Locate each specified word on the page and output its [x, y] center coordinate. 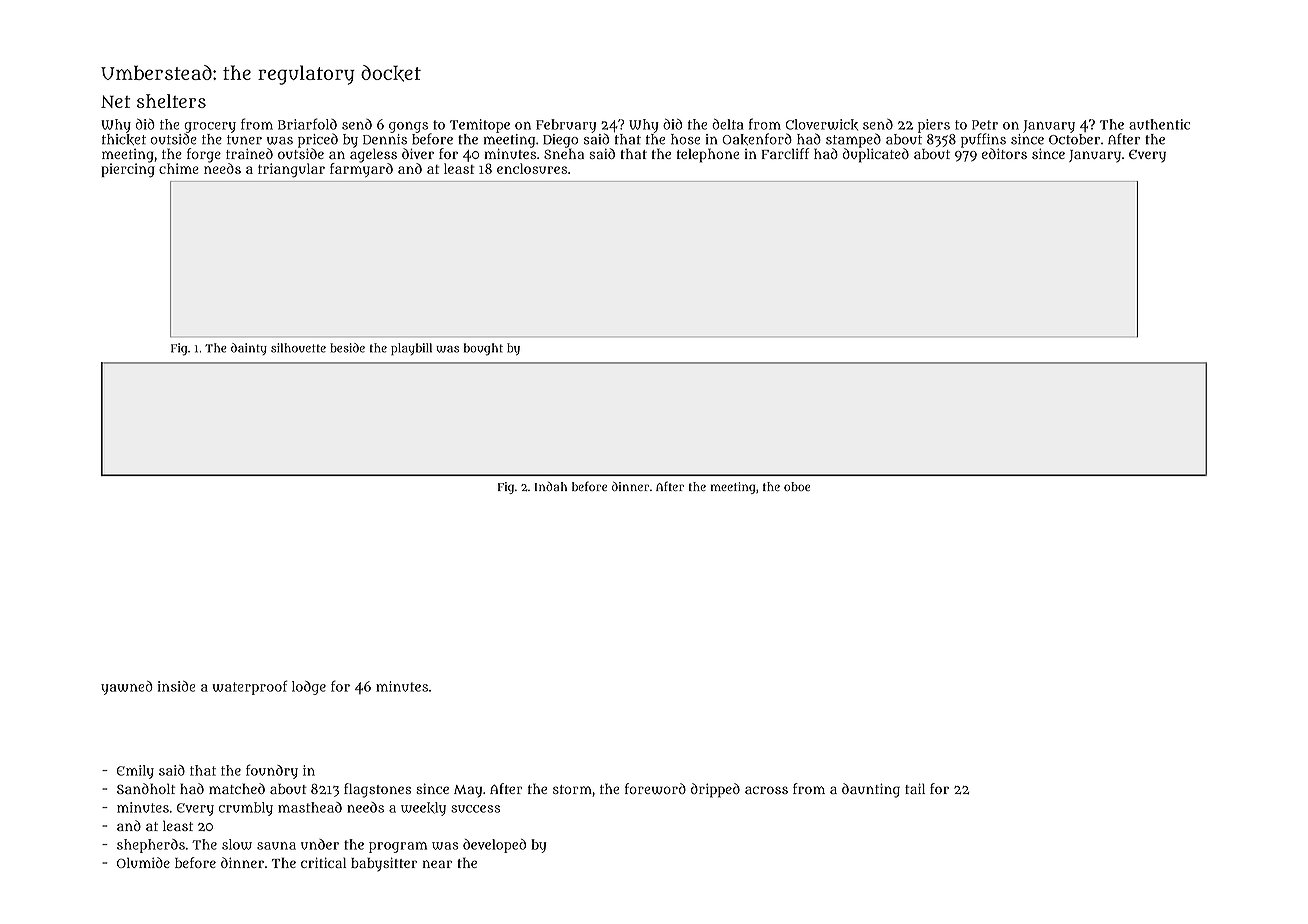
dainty [249, 349]
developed [494, 846]
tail [915, 788]
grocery [210, 127]
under [320, 844]
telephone [708, 155]
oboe [797, 486]
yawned [127, 688]
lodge [309, 688]
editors [1004, 153]
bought [483, 349]
